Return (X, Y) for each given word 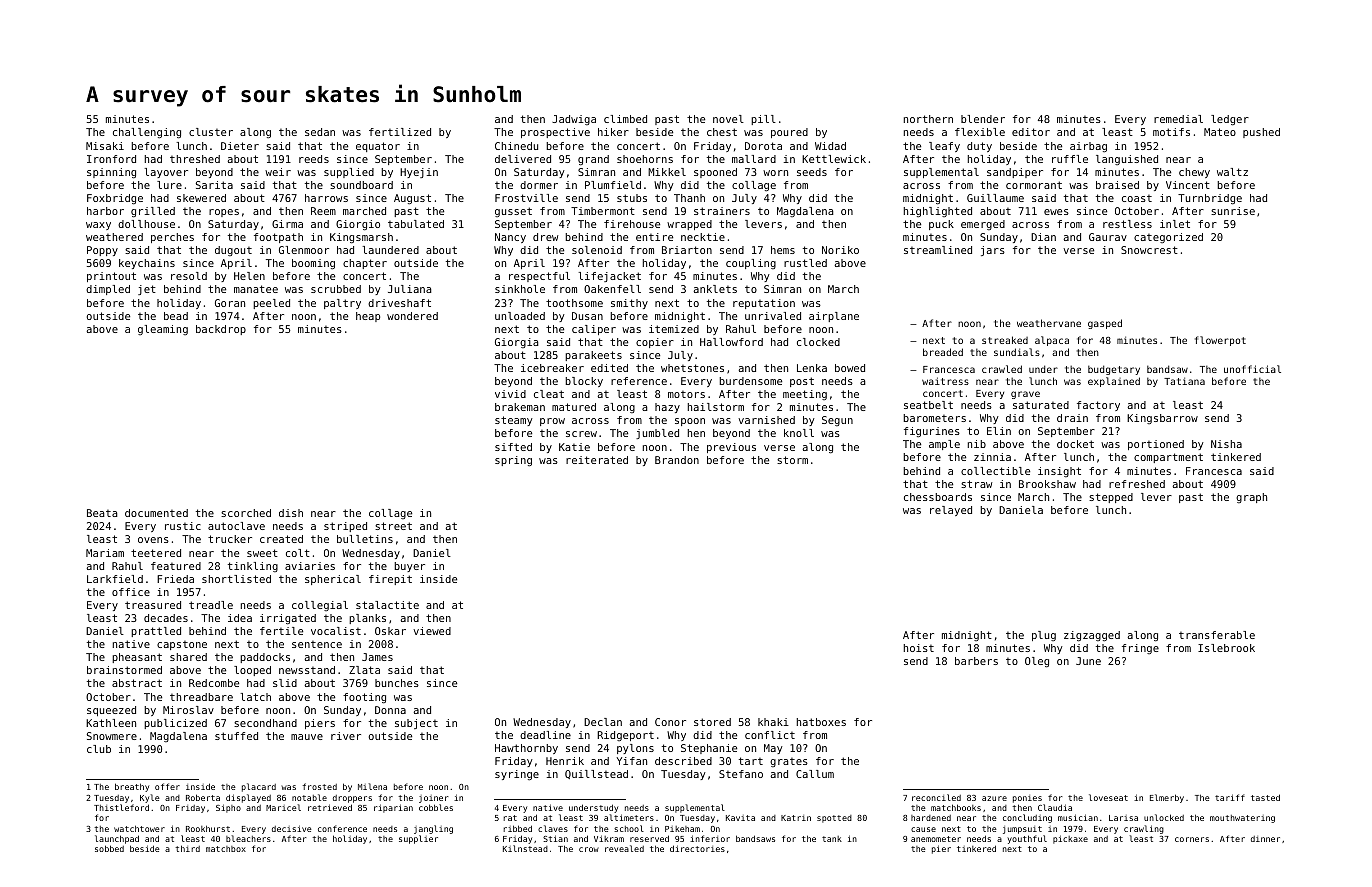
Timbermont (603, 211)
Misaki (105, 146)
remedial (1178, 119)
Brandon (677, 460)
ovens (153, 540)
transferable (1217, 635)
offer (167, 786)
